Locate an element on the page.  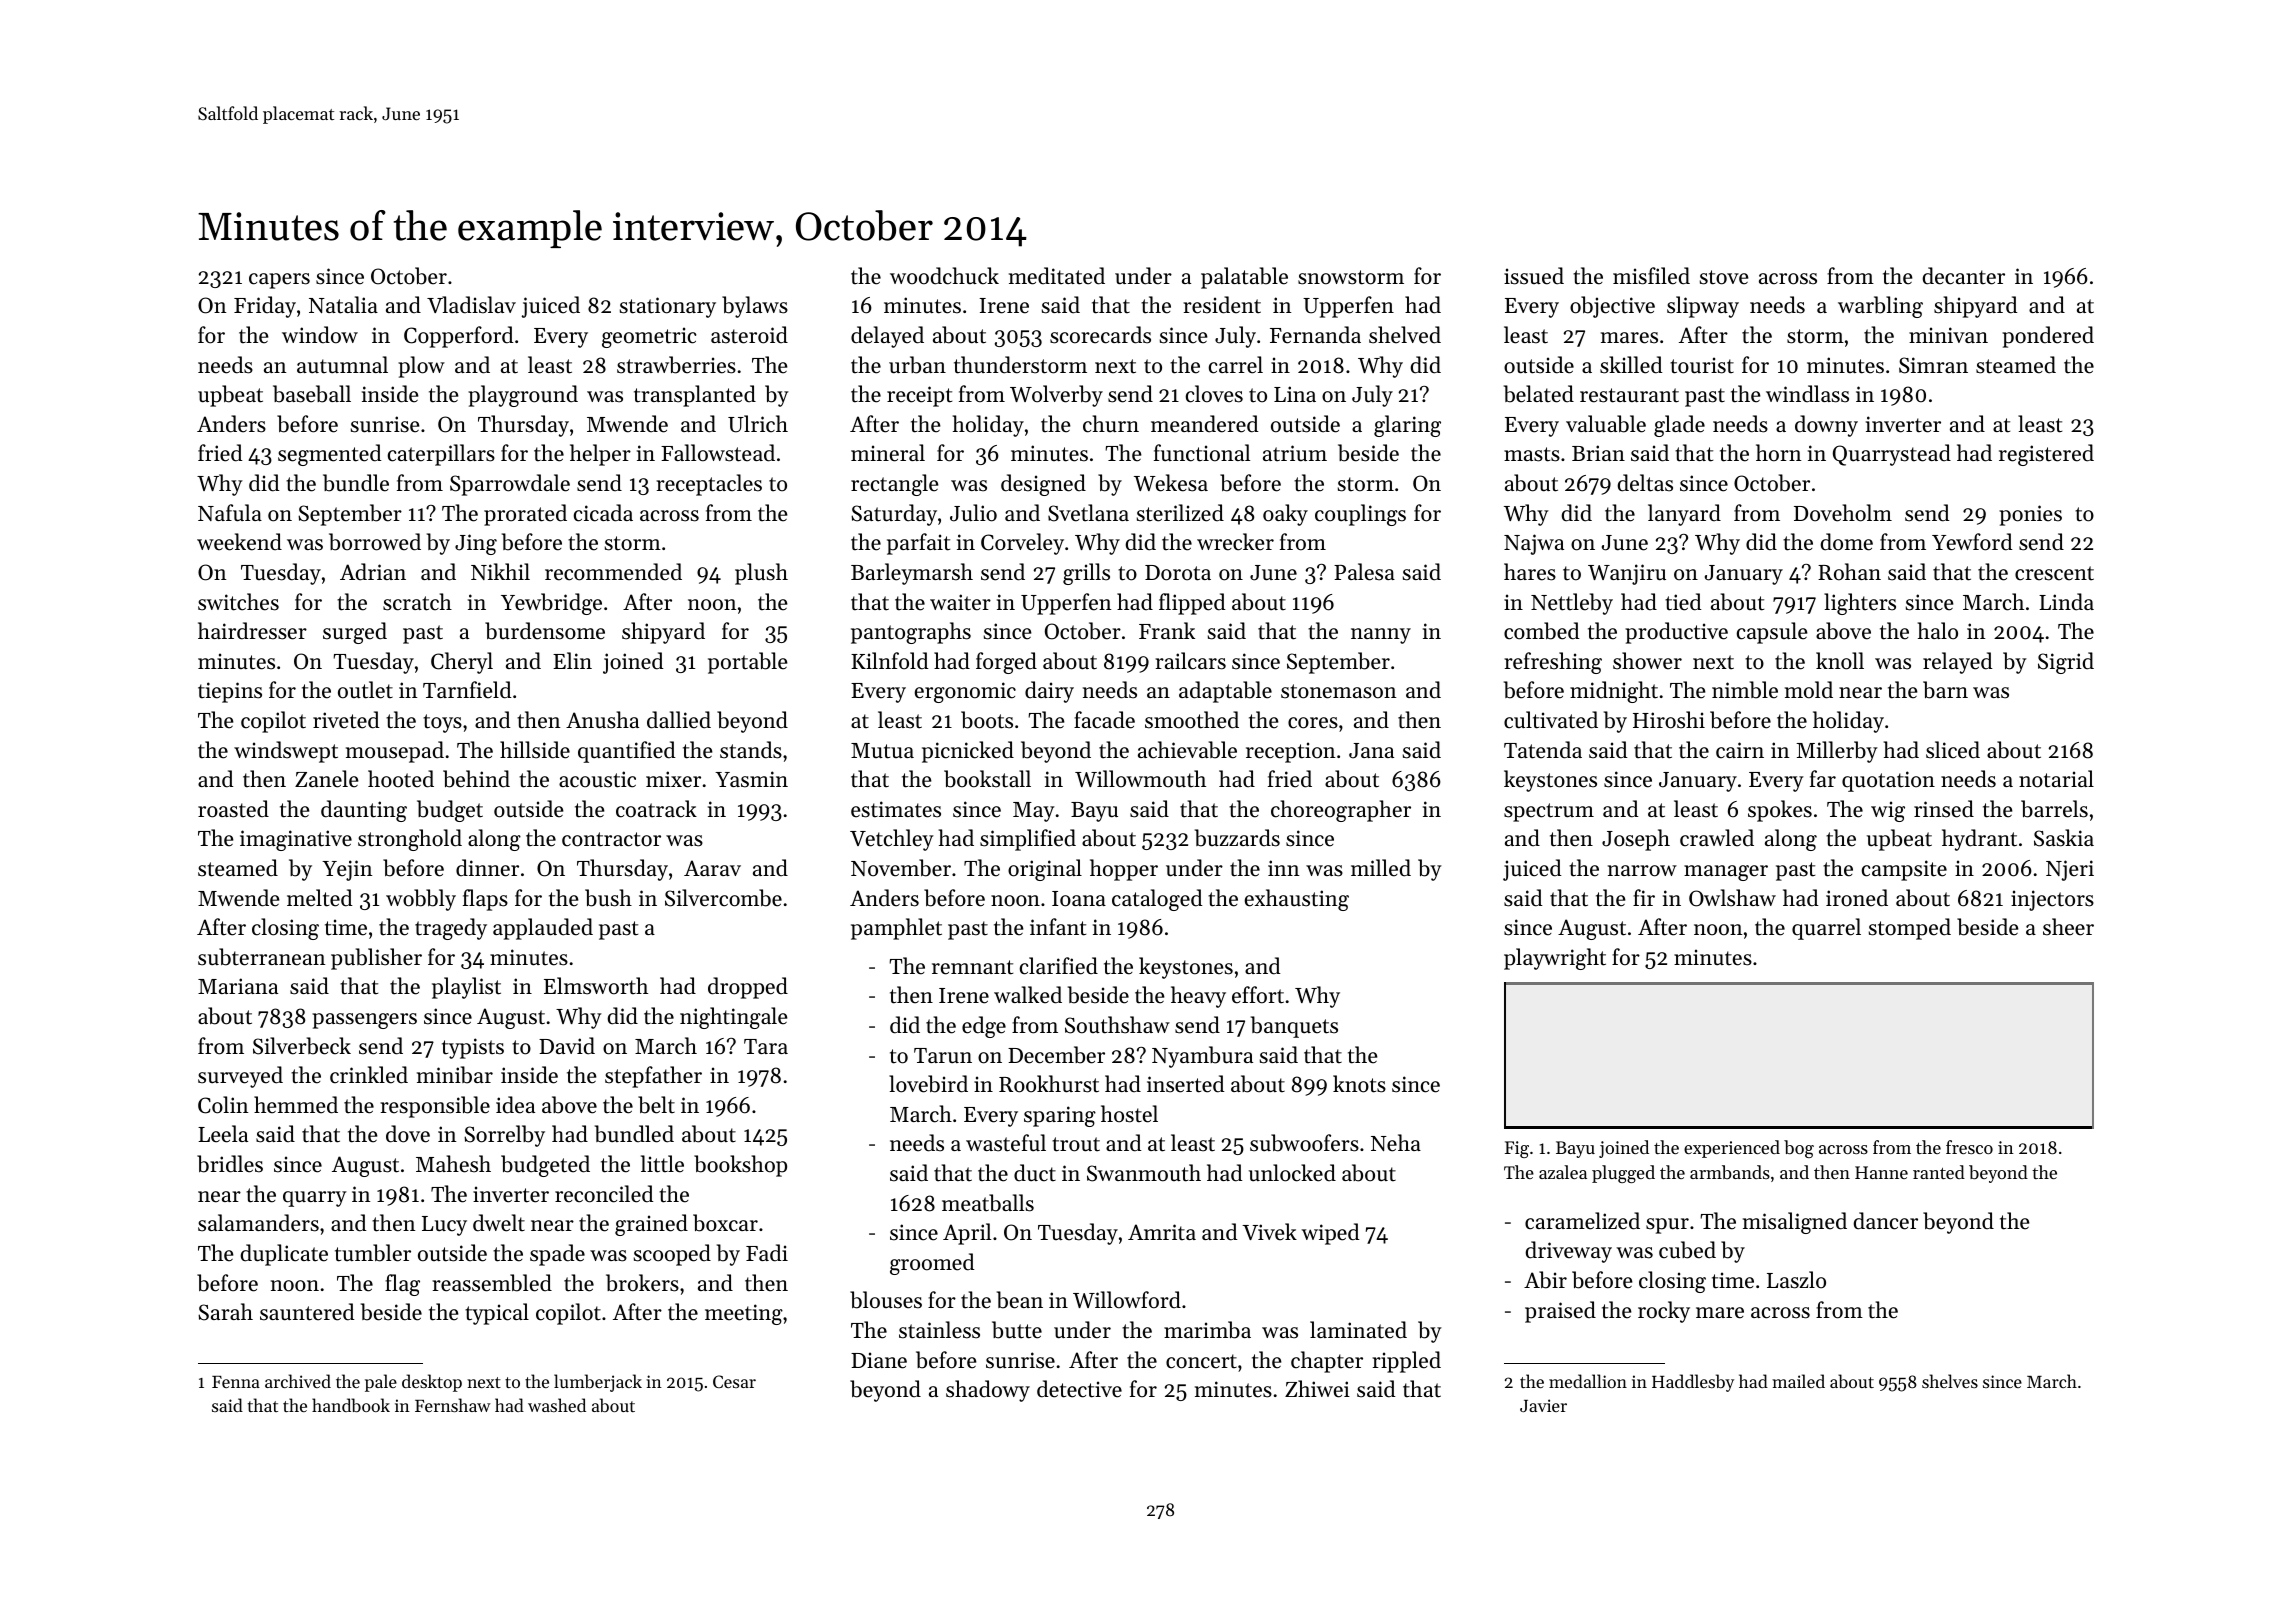
crinkled is located at coordinates (369, 1075).
